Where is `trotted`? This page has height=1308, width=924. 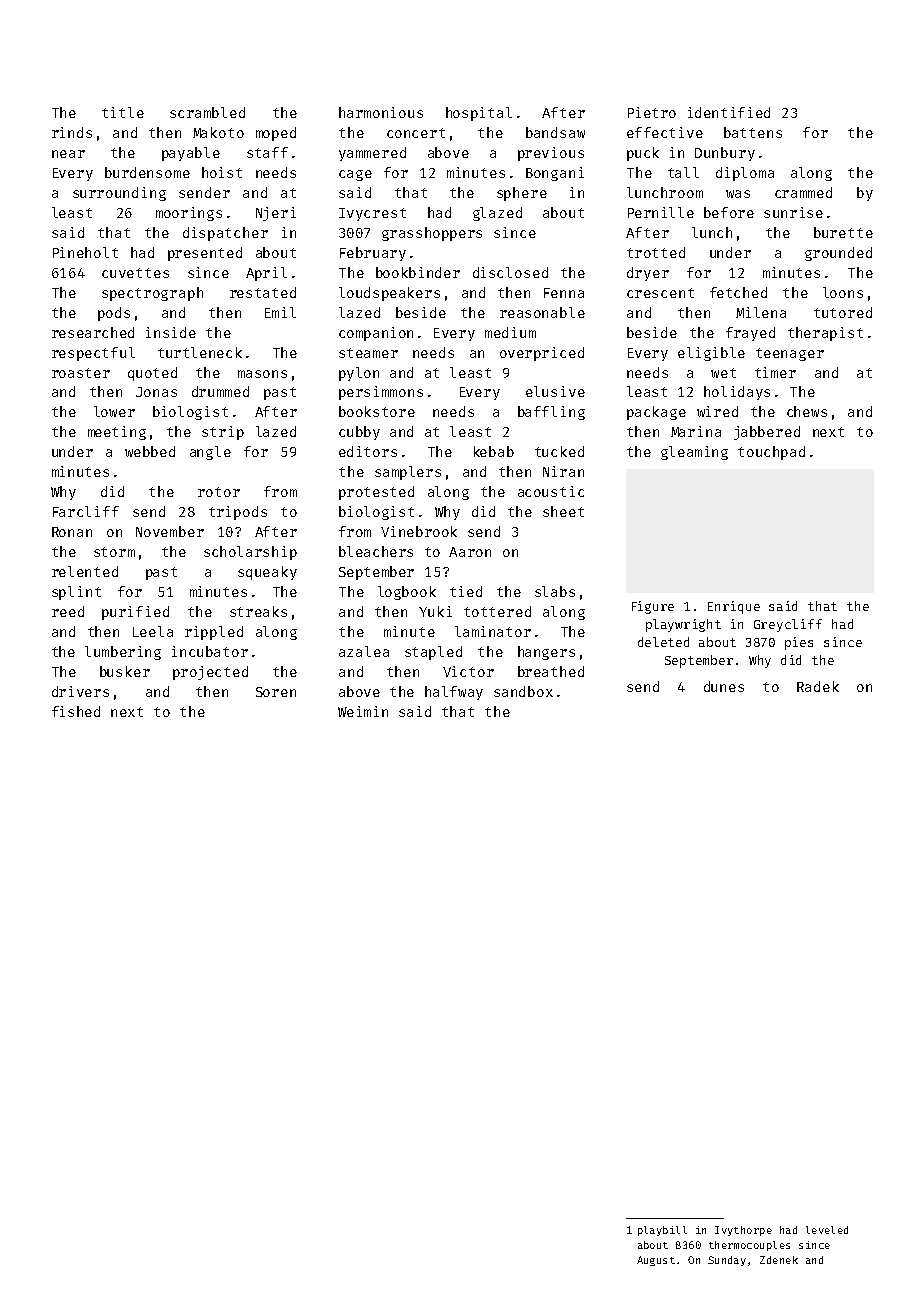
trotted is located at coordinates (656, 252).
